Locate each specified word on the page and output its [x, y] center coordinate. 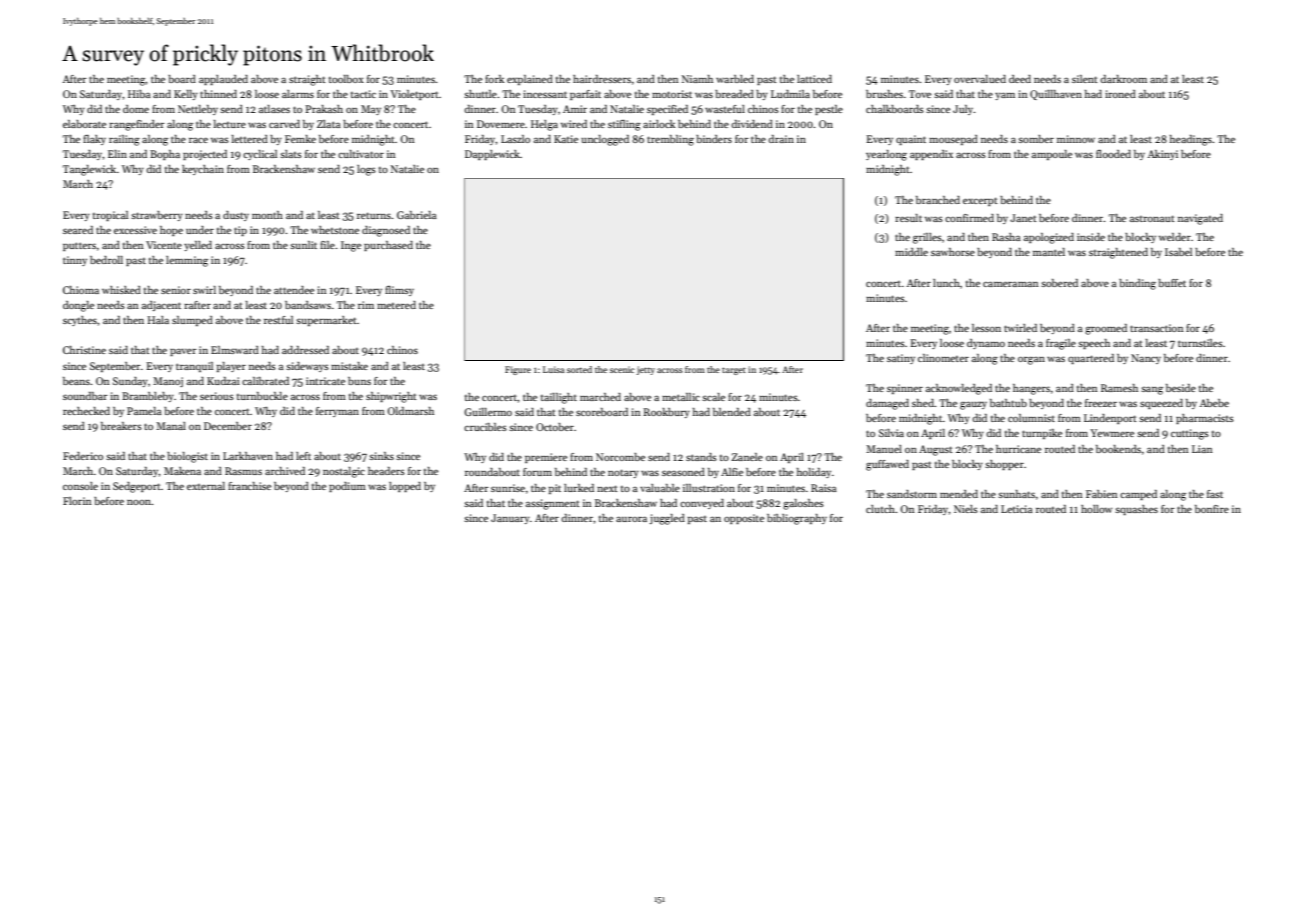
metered [396, 305]
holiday [814, 473]
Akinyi [1162, 155]
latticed [814, 79]
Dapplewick [492, 155]
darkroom [1123, 79]
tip [240, 231]
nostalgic [344, 472]
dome [136, 109]
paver [183, 352]
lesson [986, 328]
